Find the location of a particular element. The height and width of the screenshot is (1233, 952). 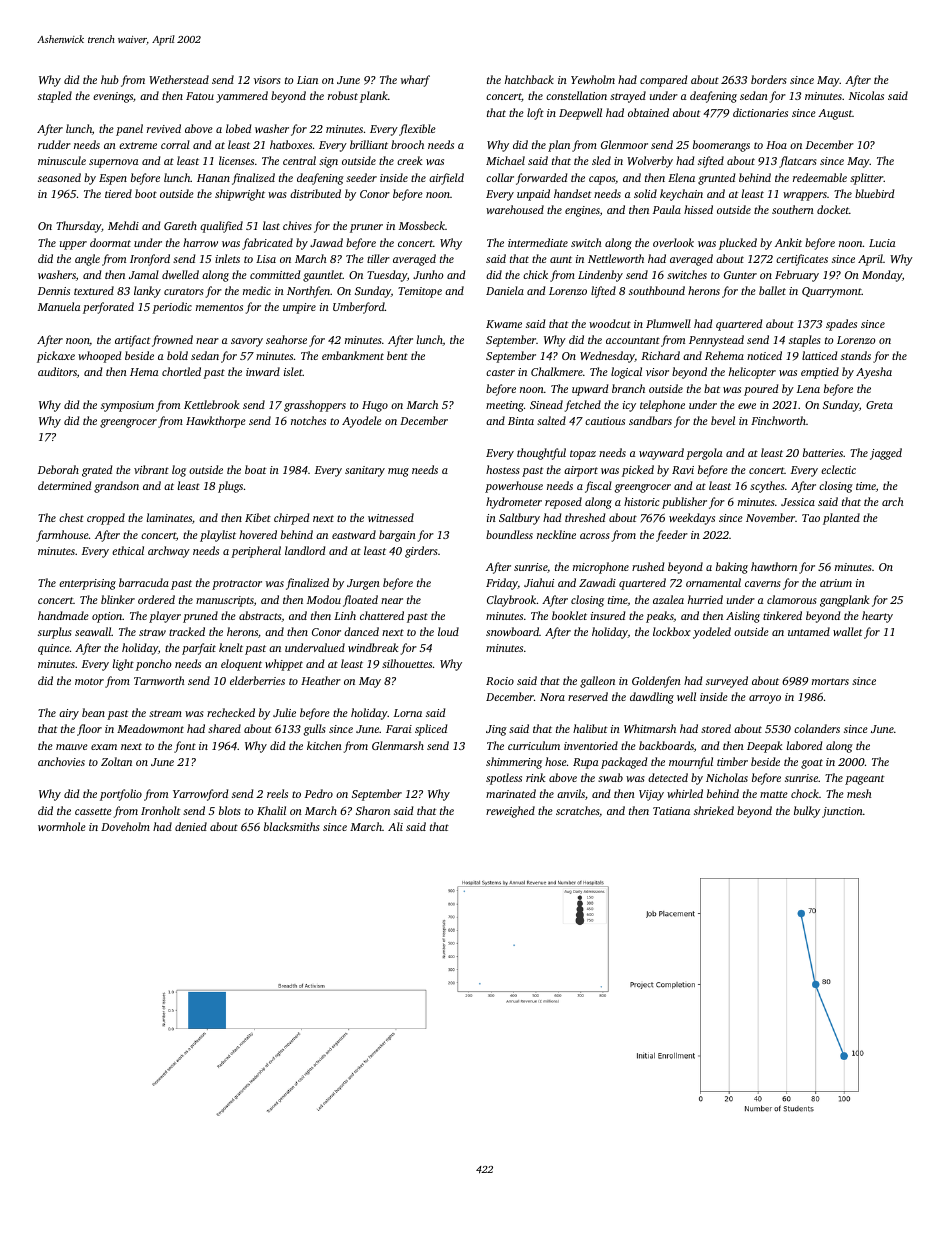

hub is located at coordinates (110, 79).
